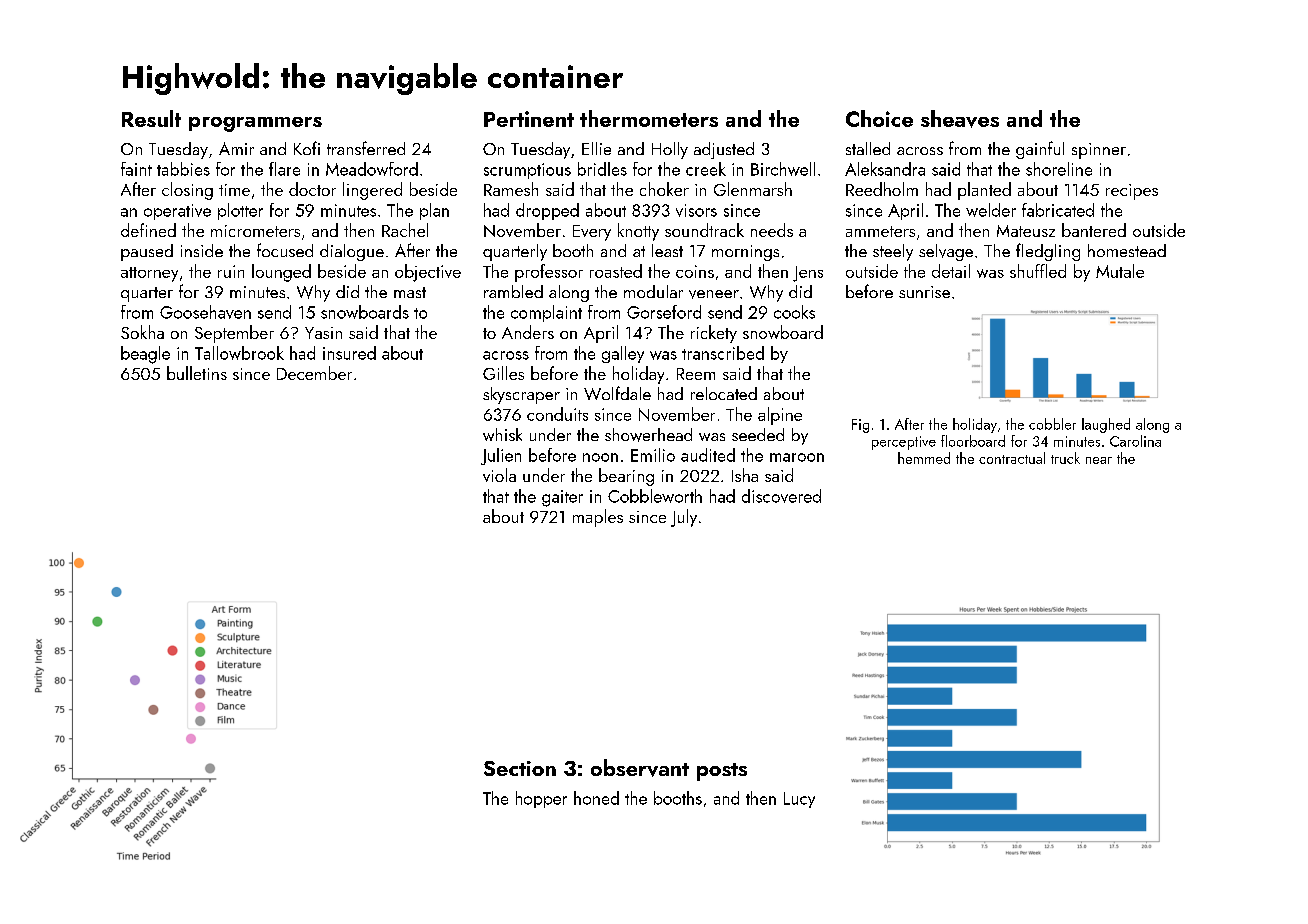  What do you see at coordinates (649, 118) in the image?
I see `thermometers` at bounding box center [649, 118].
